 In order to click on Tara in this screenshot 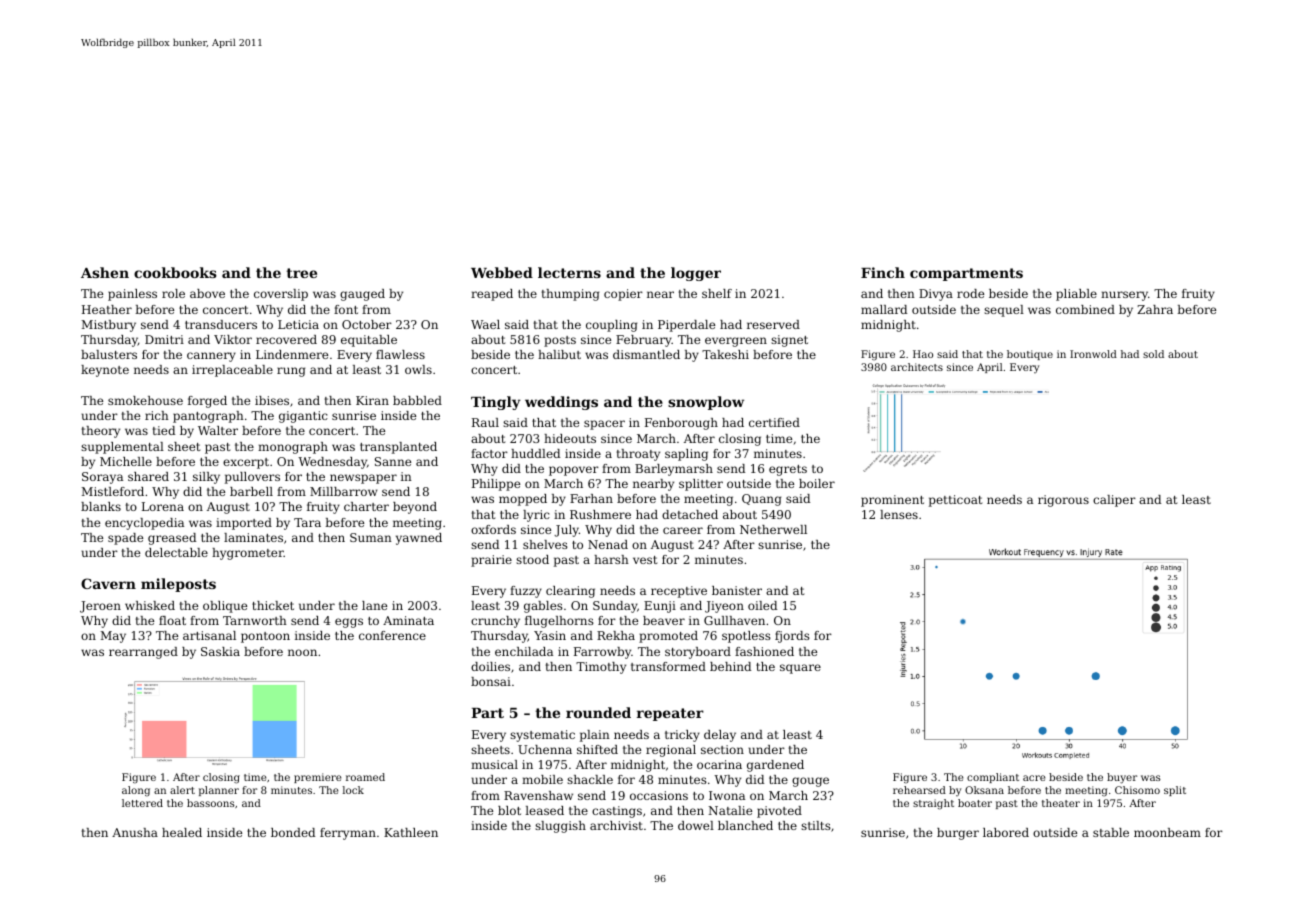, I will do `click(307, 522)`.
